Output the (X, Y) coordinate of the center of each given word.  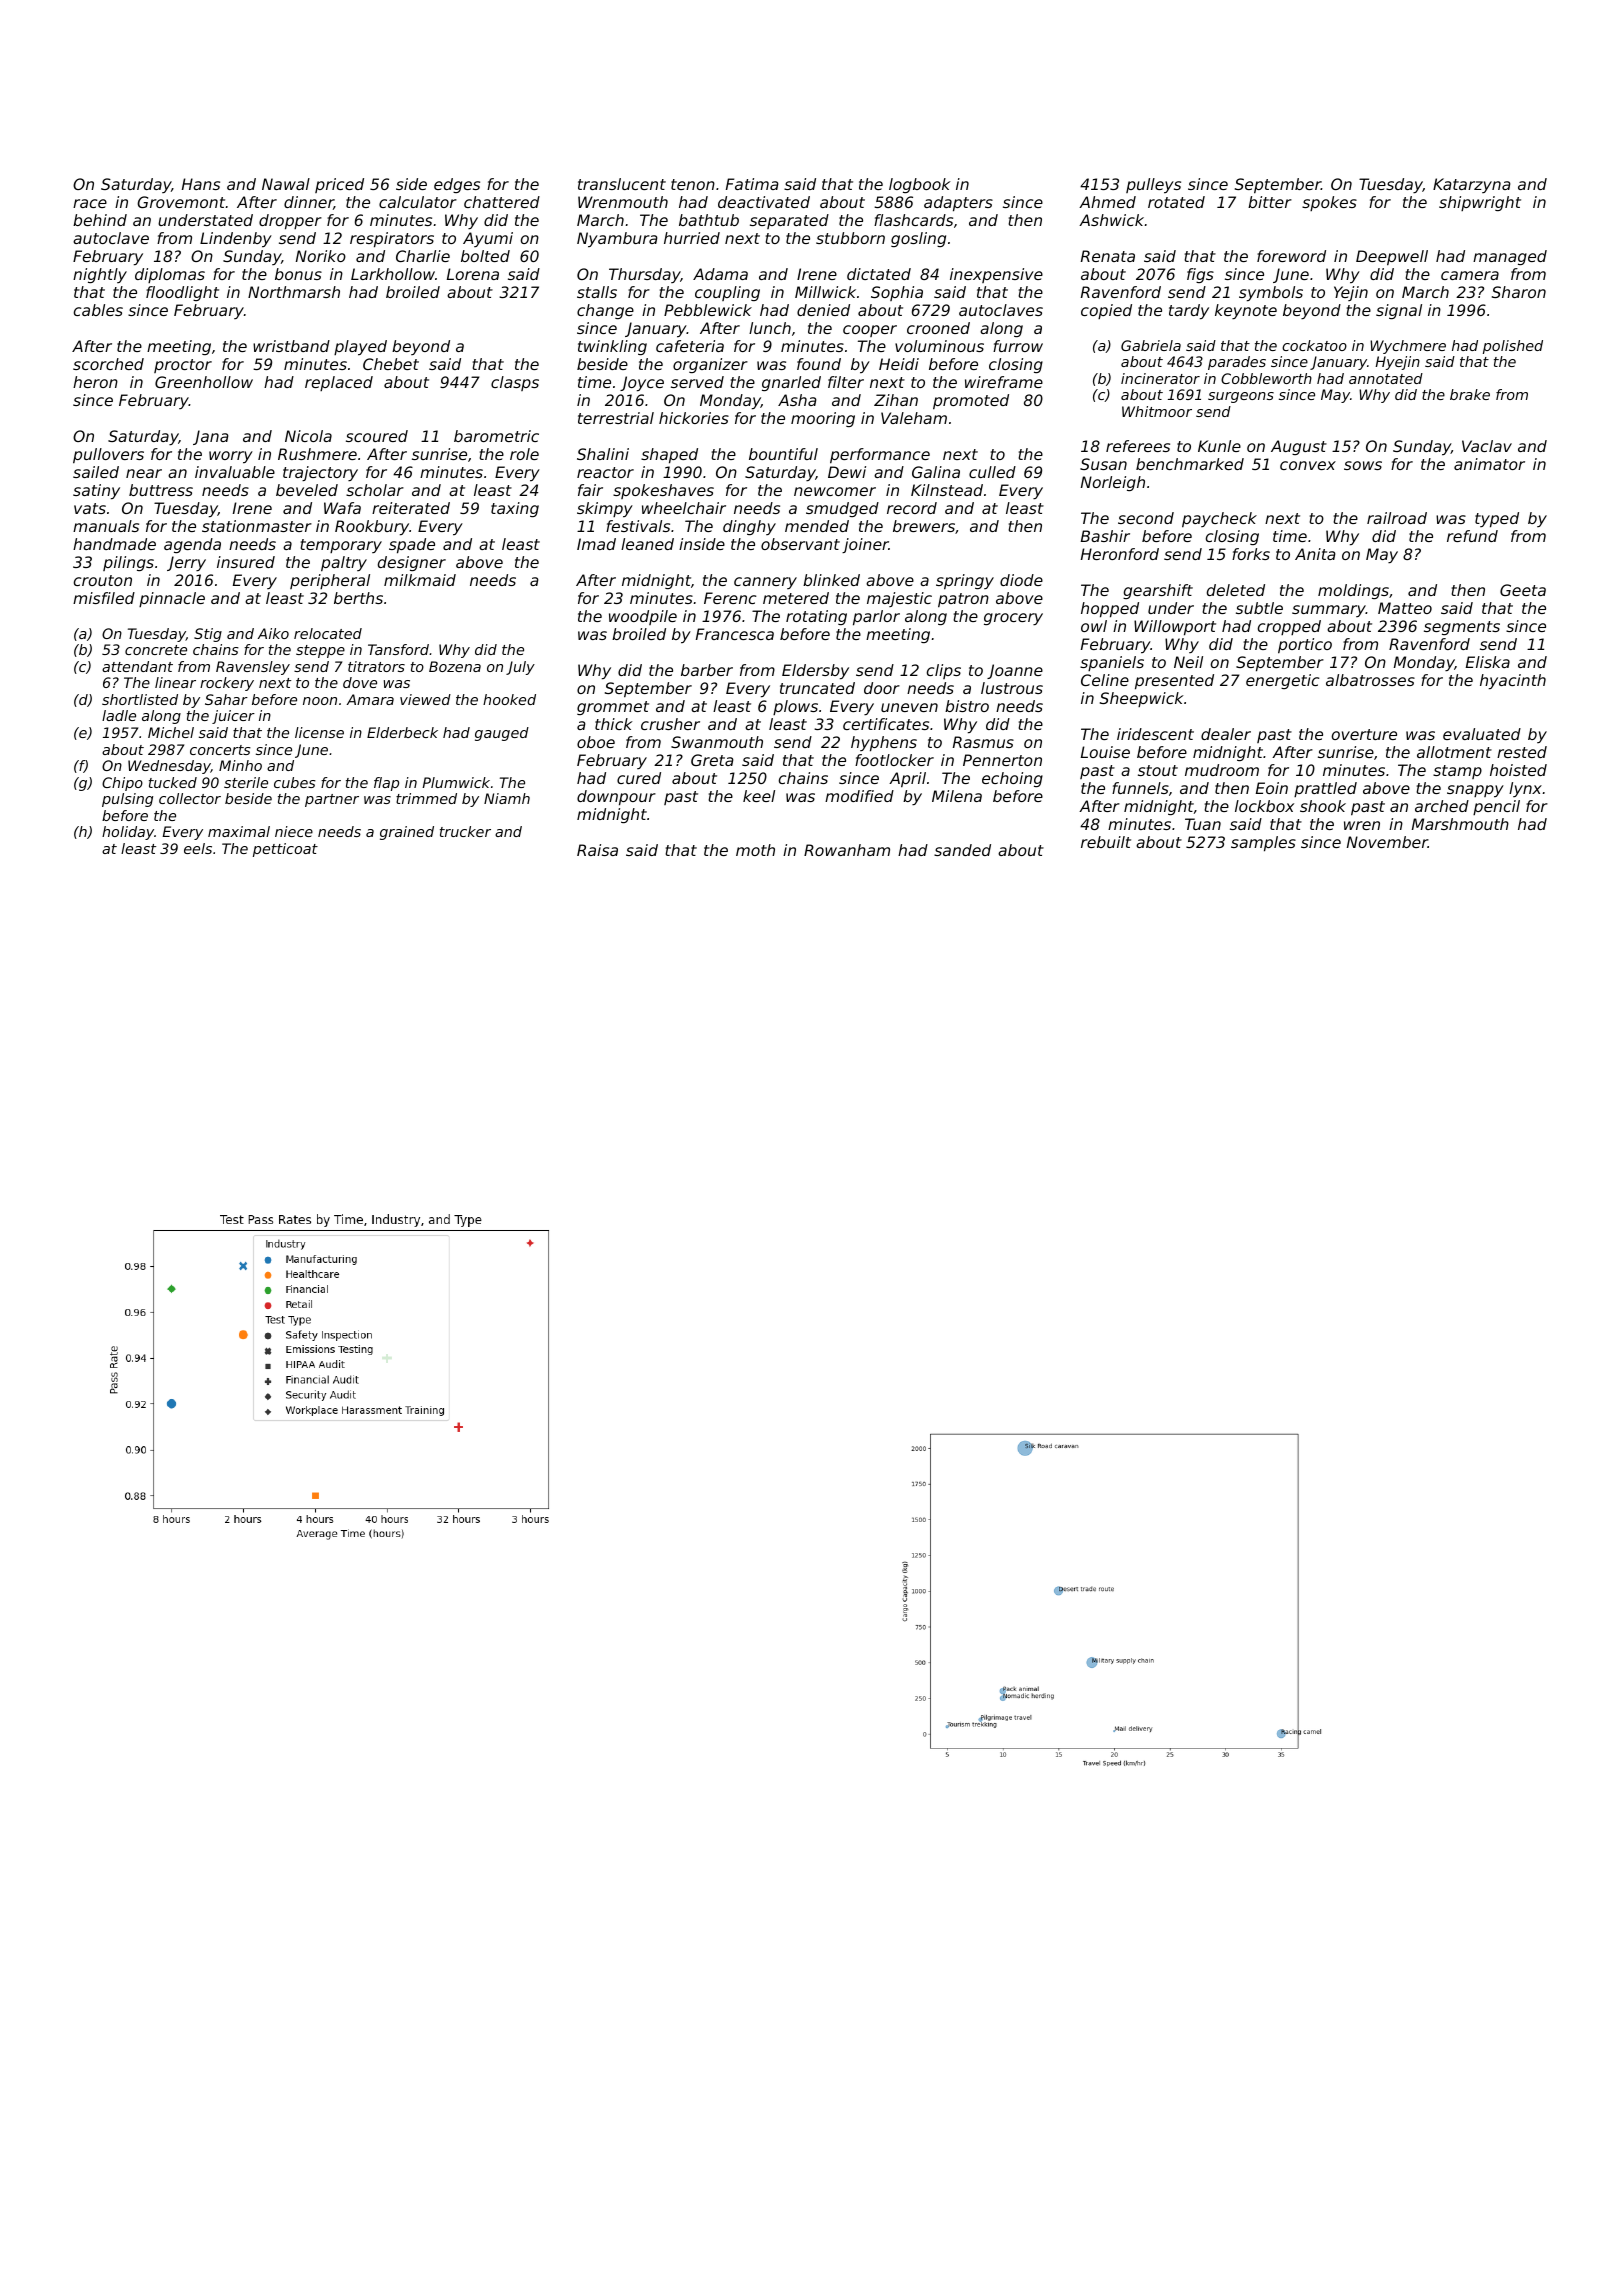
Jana (211, 437)
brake (1470, 394)
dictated (879, 274)
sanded (962, 850)
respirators (392, 240)
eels (198, 848)
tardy (1189, 311)
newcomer (835, 491)
